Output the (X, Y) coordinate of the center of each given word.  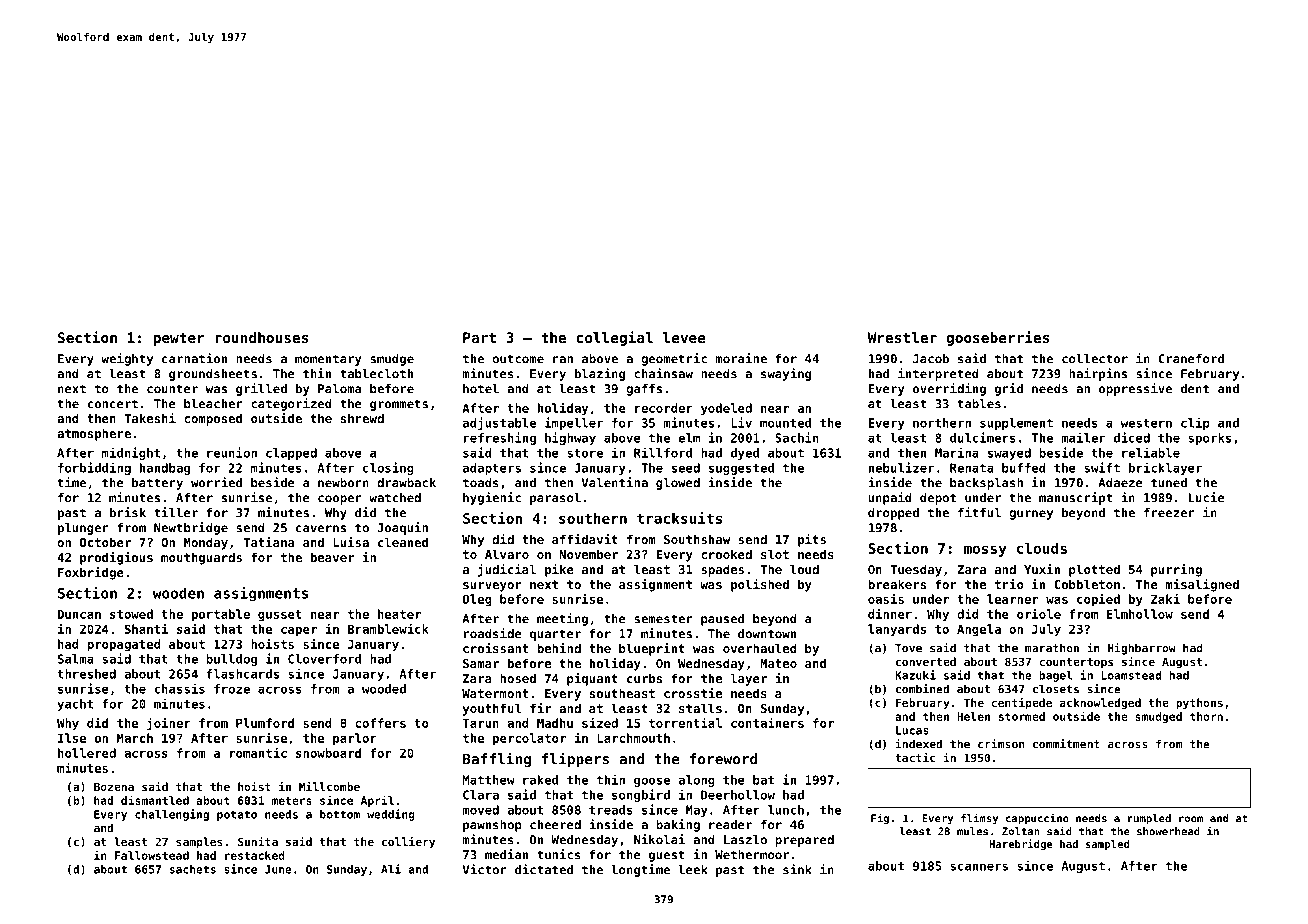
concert (113, 404)
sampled (1107, 845)
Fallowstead (152, 855)
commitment (1066, 744)
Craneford (1191, 359)
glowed (678, 484)
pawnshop (492, 826)
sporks (1209, 439)
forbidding (94, 468)
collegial (614, 338)
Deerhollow (738, 795)
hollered (87, 753)
